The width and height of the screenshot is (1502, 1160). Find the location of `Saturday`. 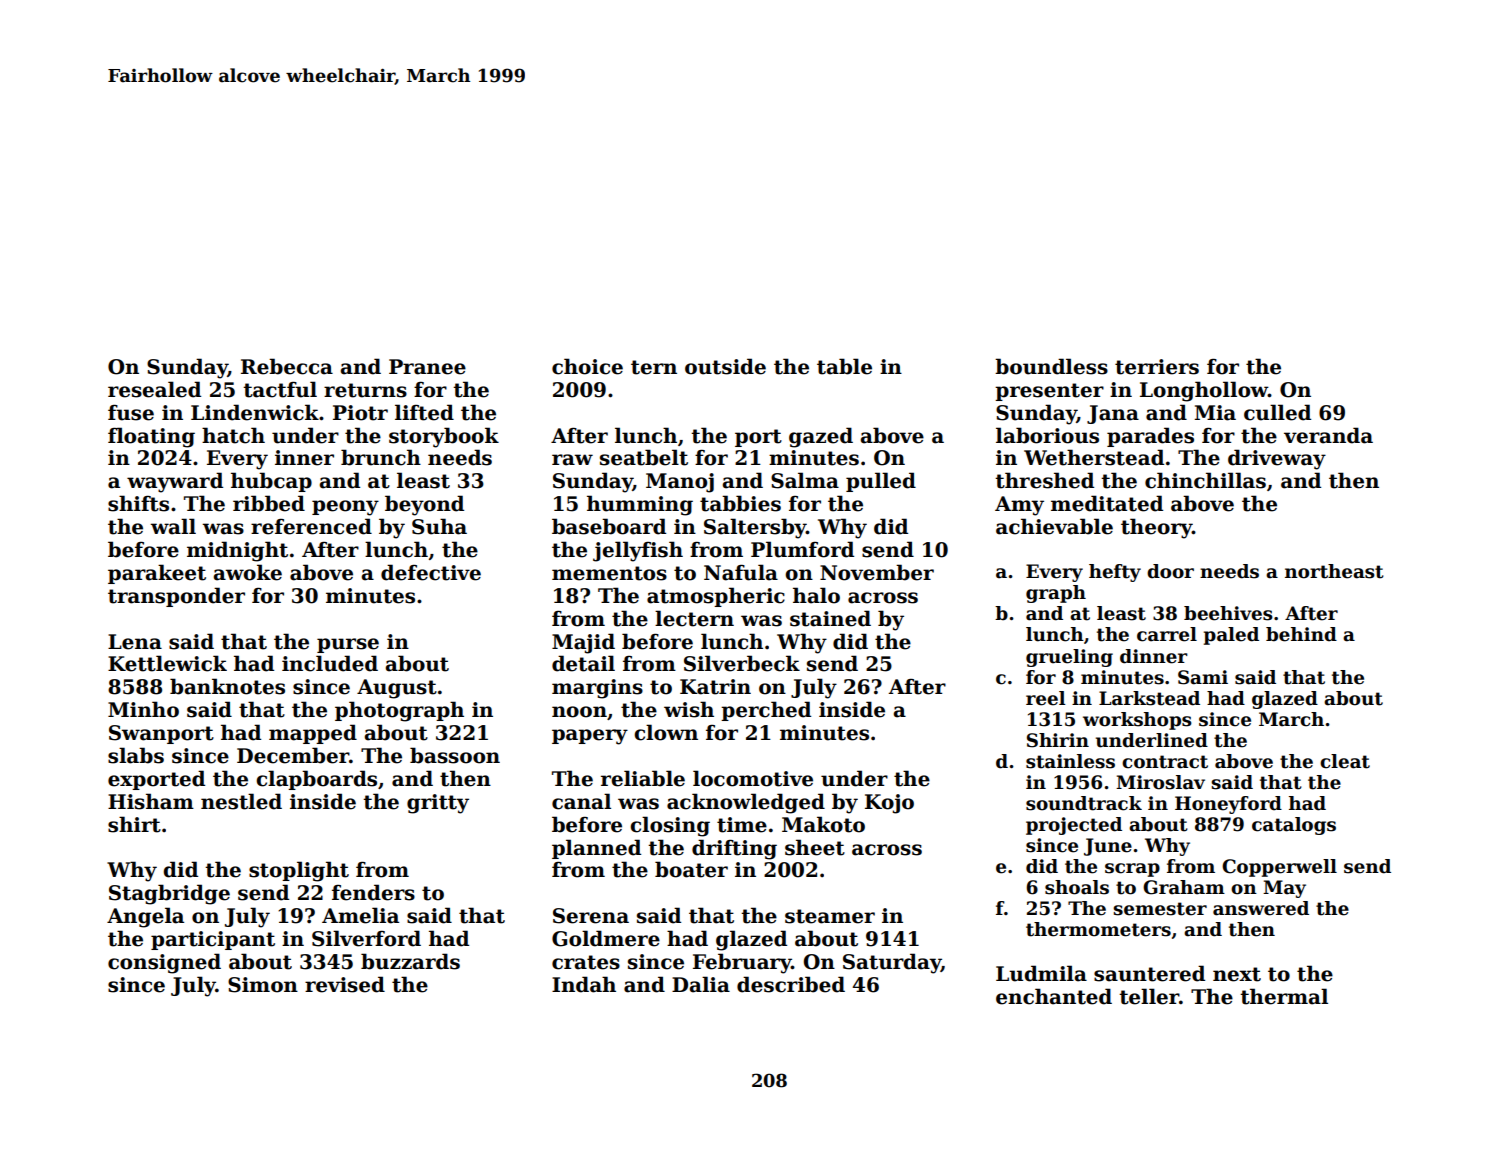

Saturday is located at coordinates (892, 963).
